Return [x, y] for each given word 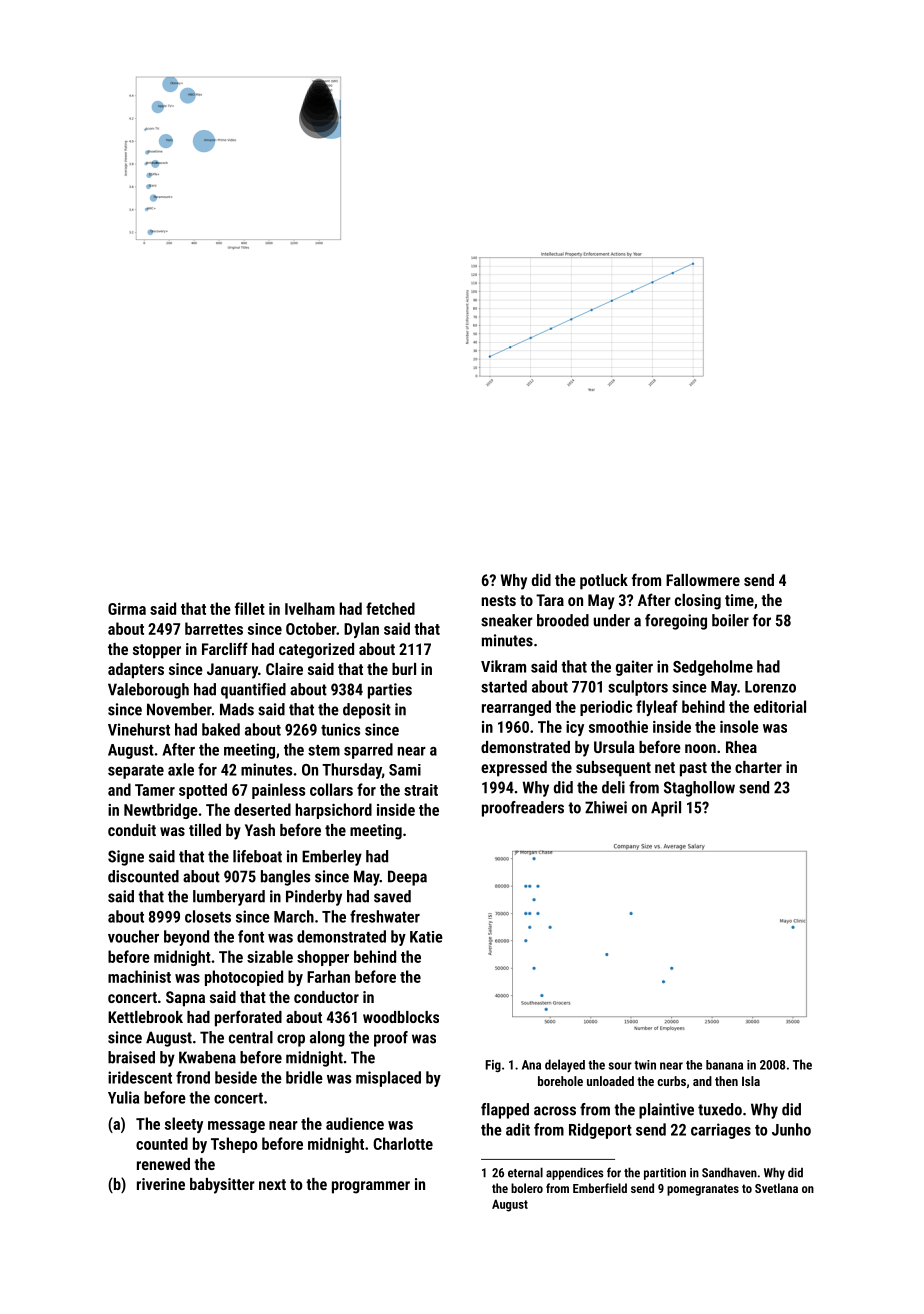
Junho [791, 1129]
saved [392, 896]
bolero [527, 1188]
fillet [250, 608]
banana [724, 1065]
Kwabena [207, 1057]
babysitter [222, 1186]
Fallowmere [703, 580]
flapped [505, 1111]
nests [499, 600]
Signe [126, 858]
